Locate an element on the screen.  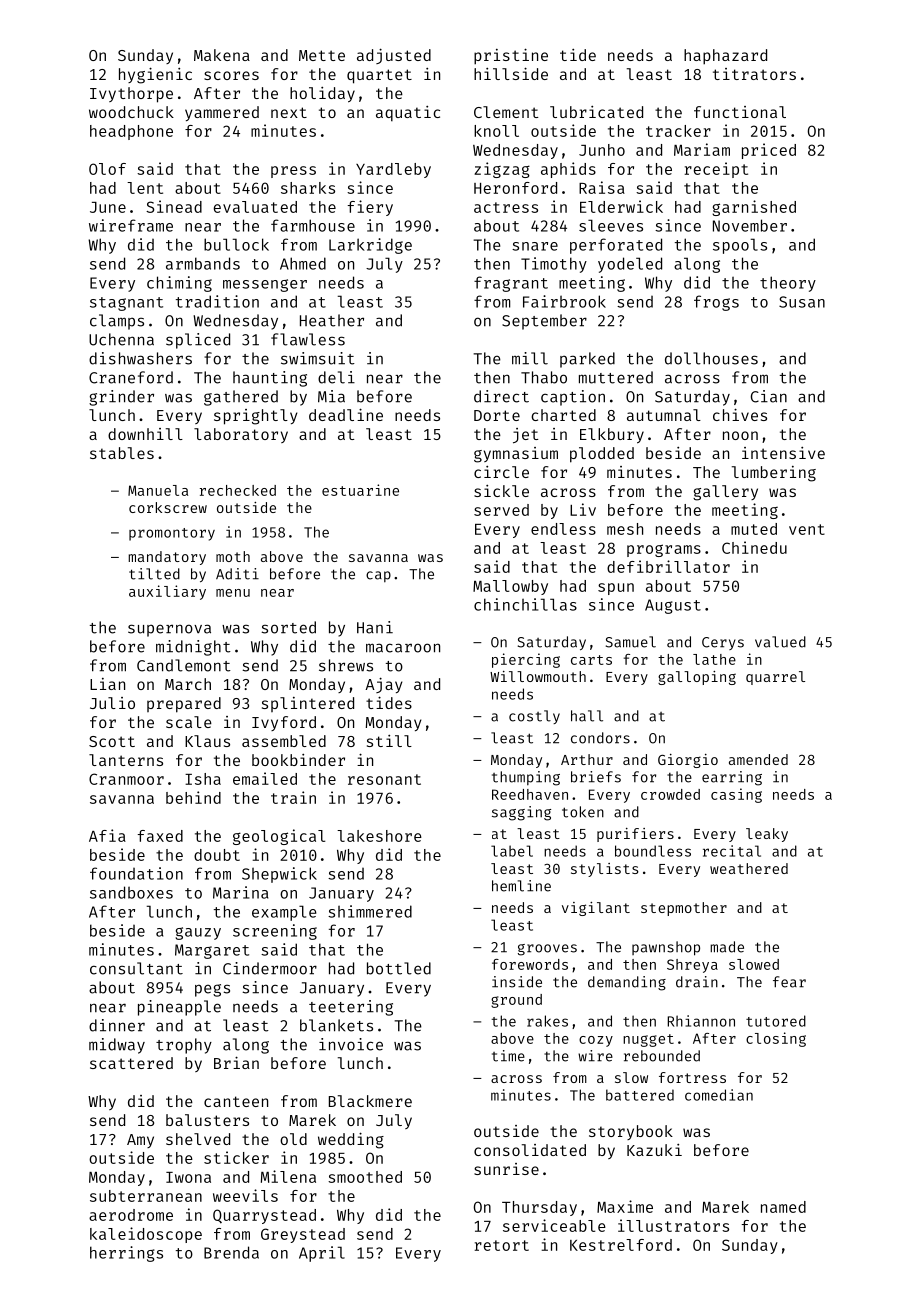
lakeshore is located at coordinates (379, 836).
